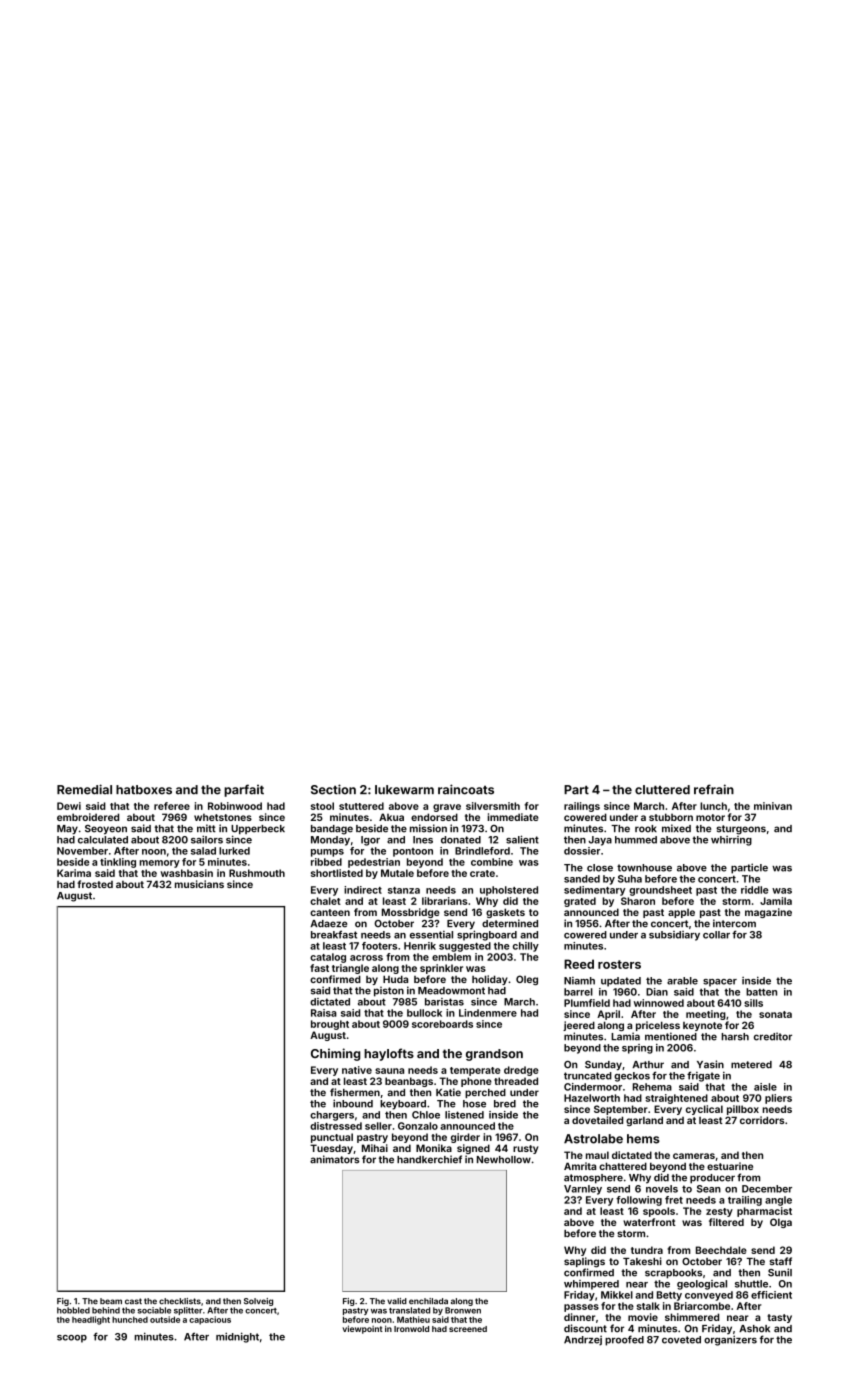 The width and height of the image is (849, 1400). What do you see at coordinates (624, 1340) in the image?
I see `proofed` at bounding box center [624, 1340].
